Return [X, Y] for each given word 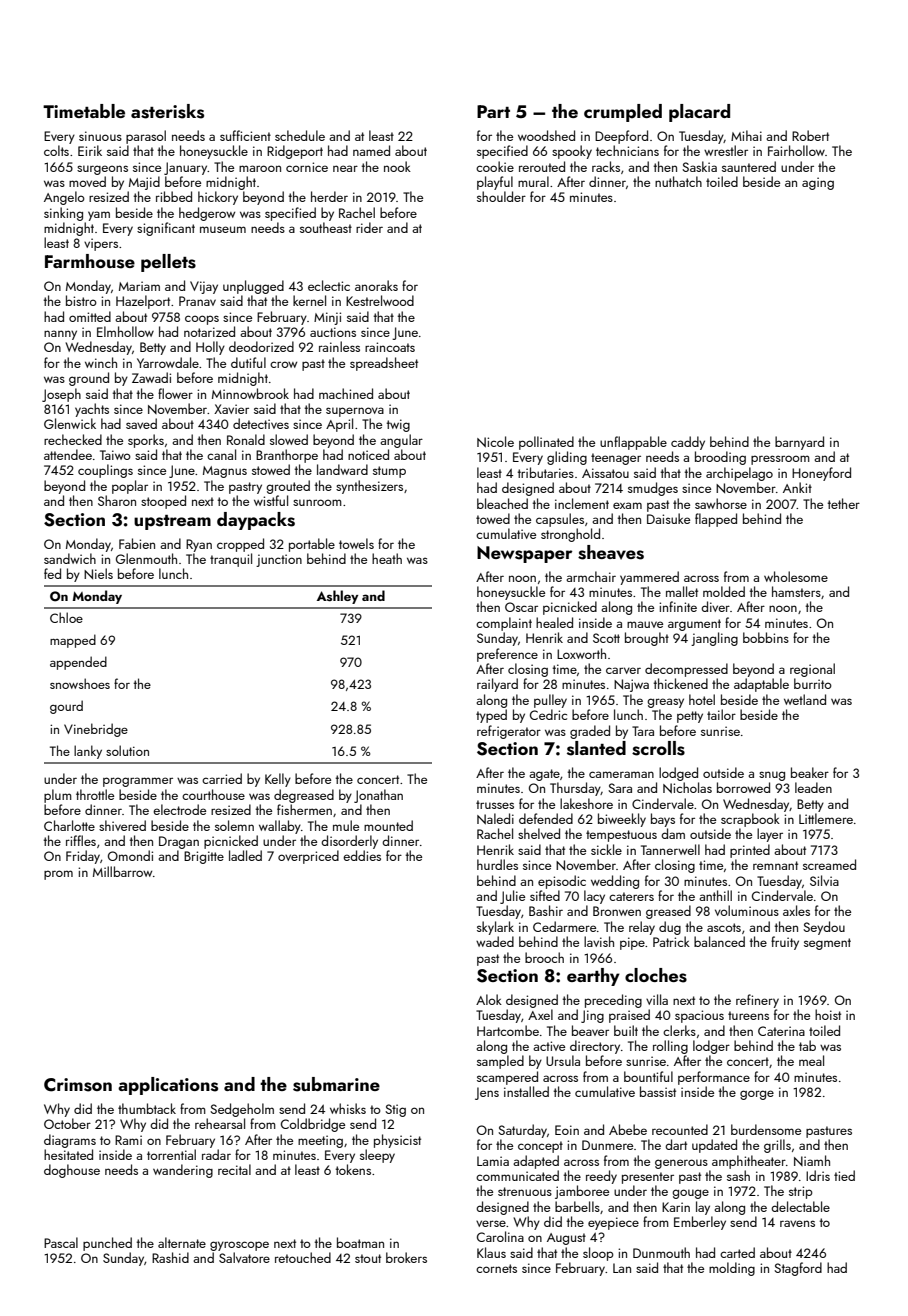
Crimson [78, 1085]
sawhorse [721, 503]
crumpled [623, 113]
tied [844, 1175]
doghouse [72, 1171]
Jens [487, 1093]
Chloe [66, 617]
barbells [577, 1206]
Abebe [628, 1129]
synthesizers [369, 487]
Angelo [64, 198]
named [371, 150]
